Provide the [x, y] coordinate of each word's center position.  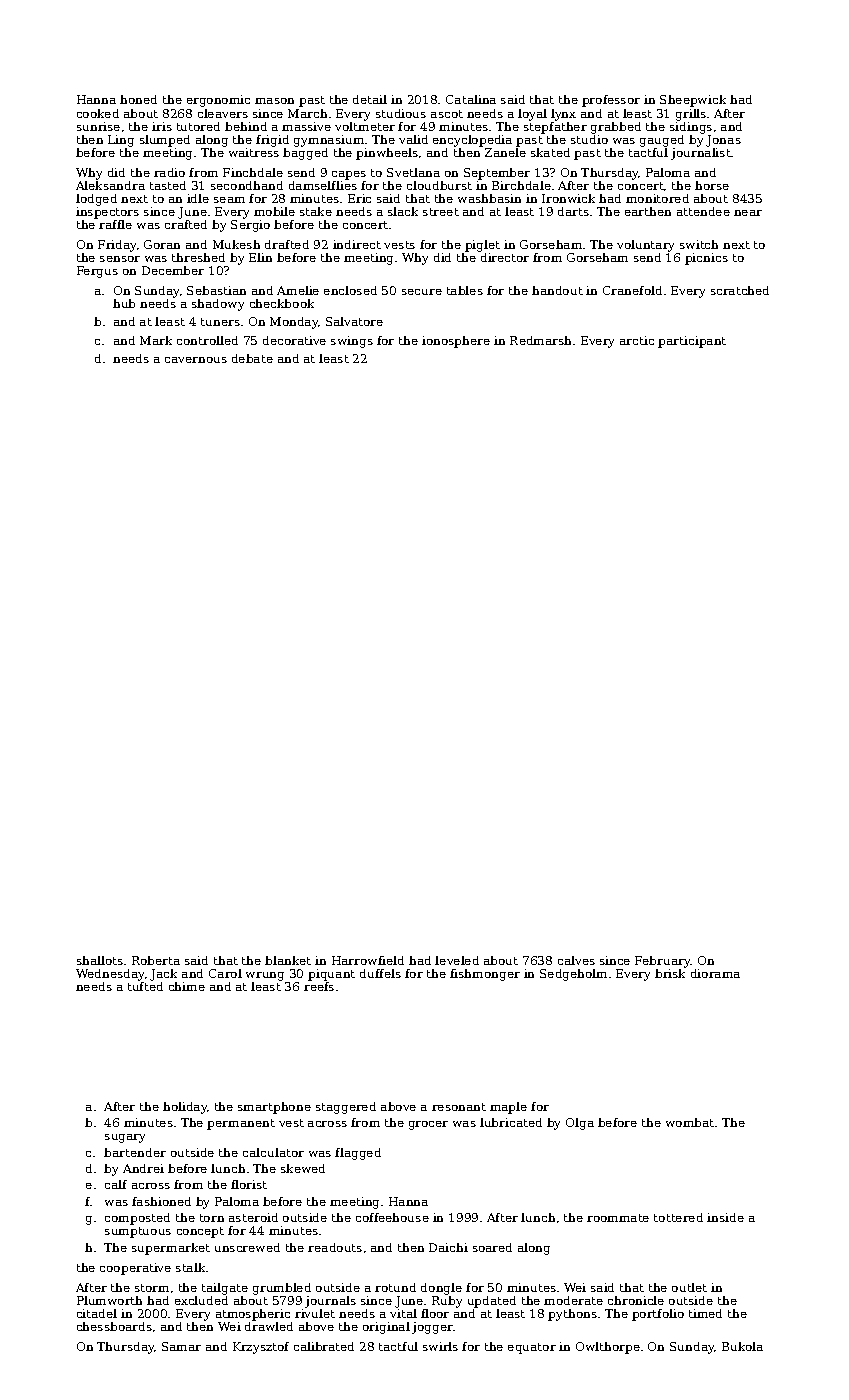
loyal [532, 115]
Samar [181, 1346]
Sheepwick [693, 101]
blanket [288, 960]
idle [198, 198]
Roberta [156, 960]
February [663, 962]
